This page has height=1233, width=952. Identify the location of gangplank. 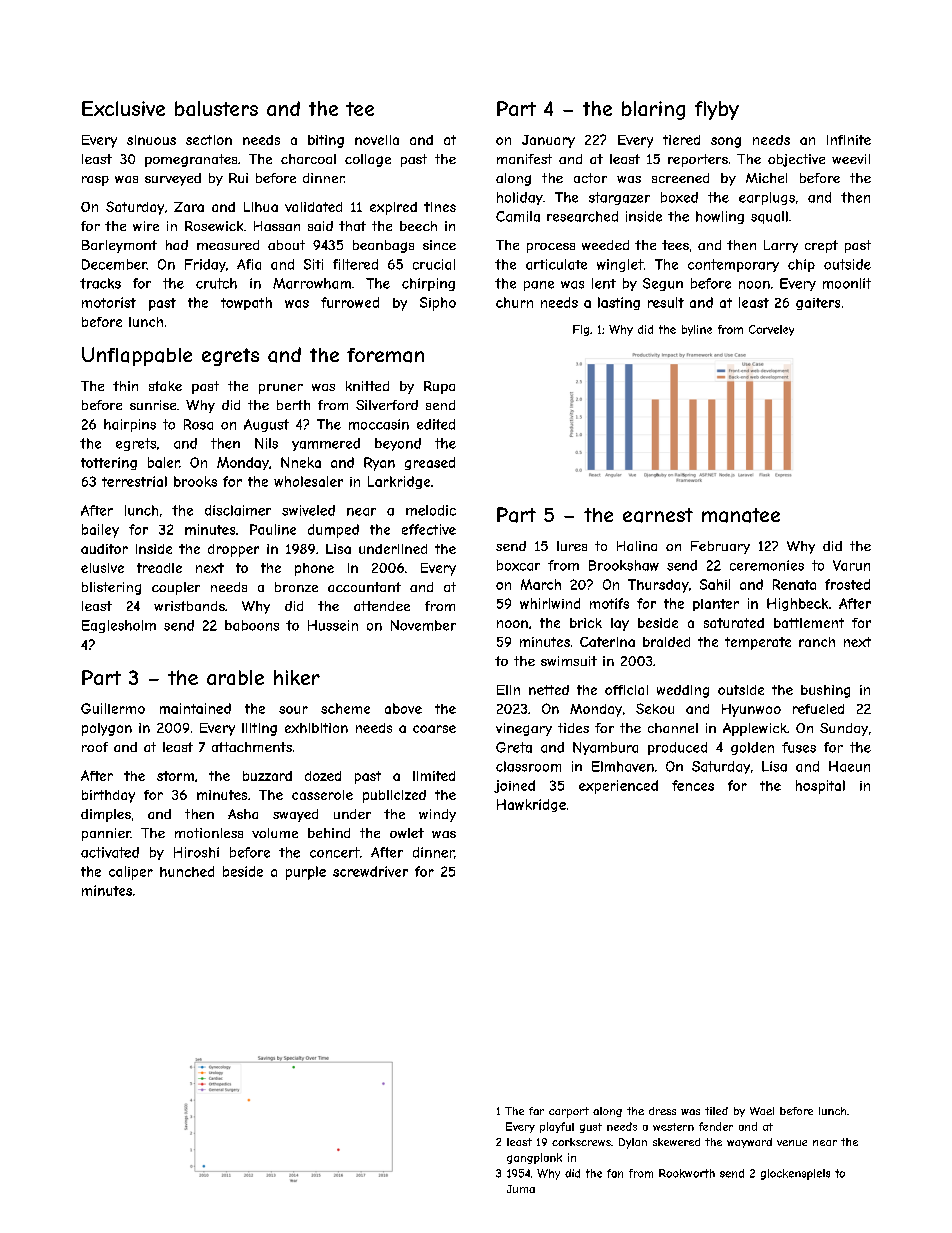
(534, 1158).
